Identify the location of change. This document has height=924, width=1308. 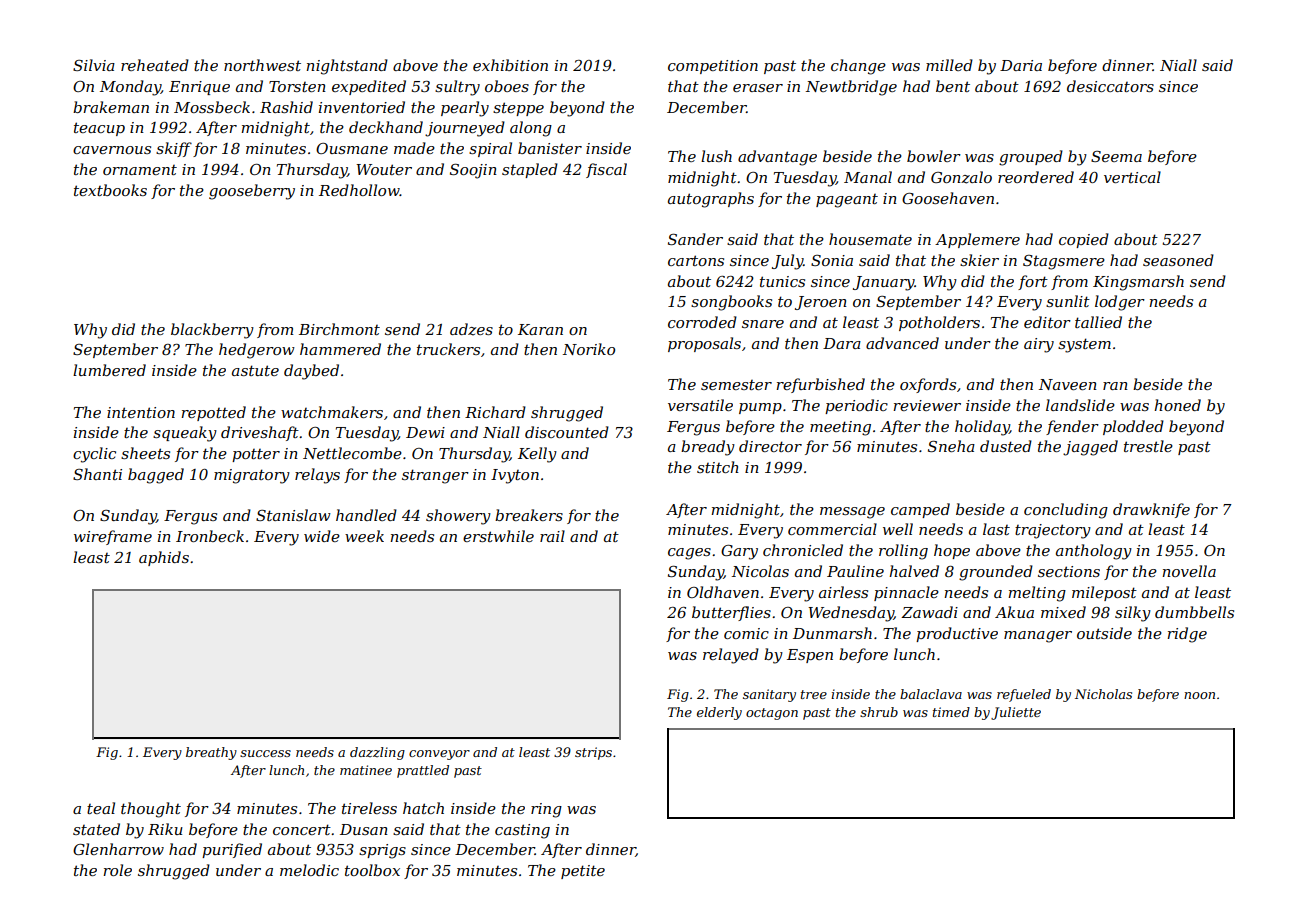
(858, 67).
